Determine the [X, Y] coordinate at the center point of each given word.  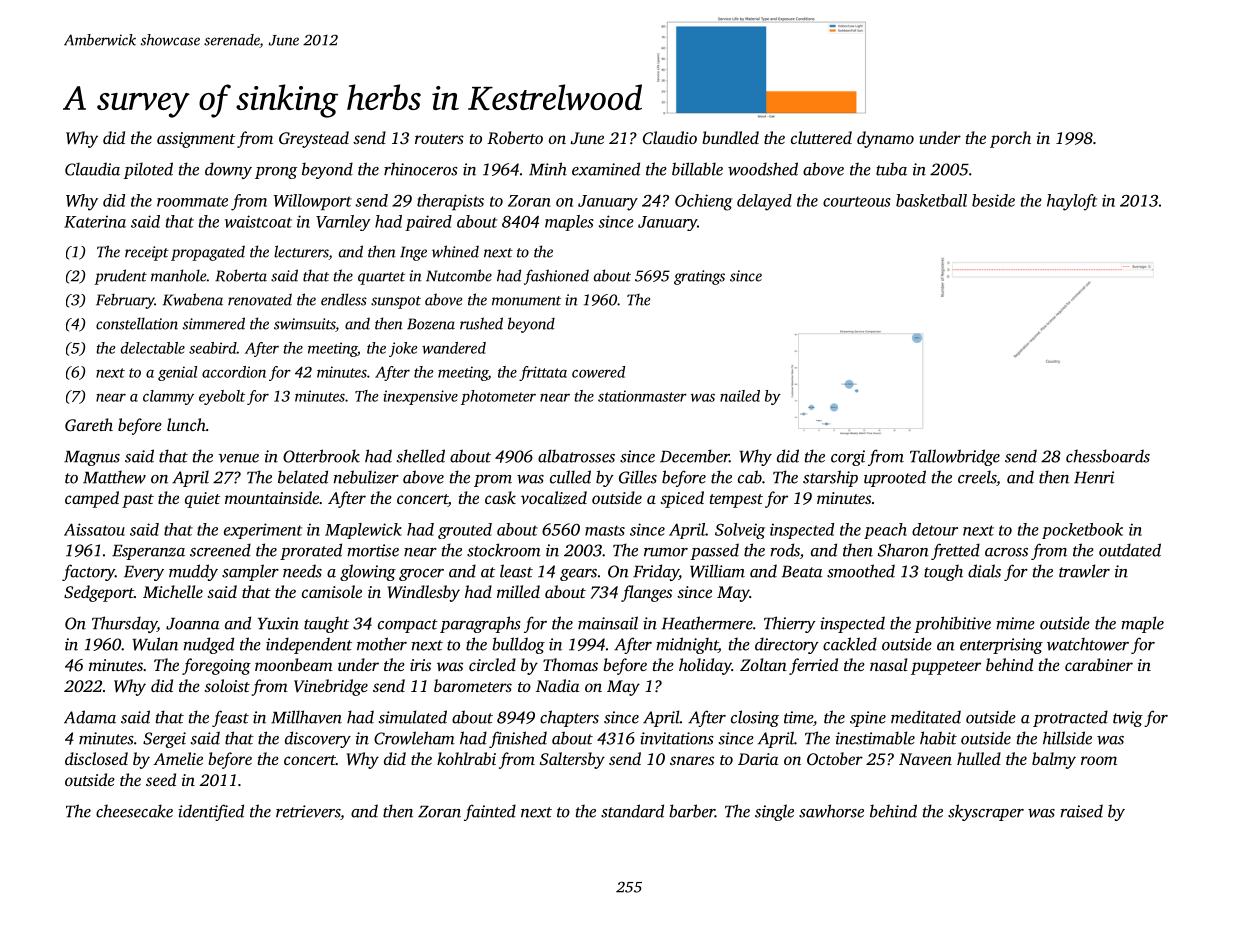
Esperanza [148, 552]
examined [606, 169]
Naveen [925, 759]
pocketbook [1082, 531]
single [774, 812]
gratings [699, 277]
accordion [234, 372]
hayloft [1072, 202]
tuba [891, 169]
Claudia [92, 169]
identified [211, 812]
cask [500, 497]
